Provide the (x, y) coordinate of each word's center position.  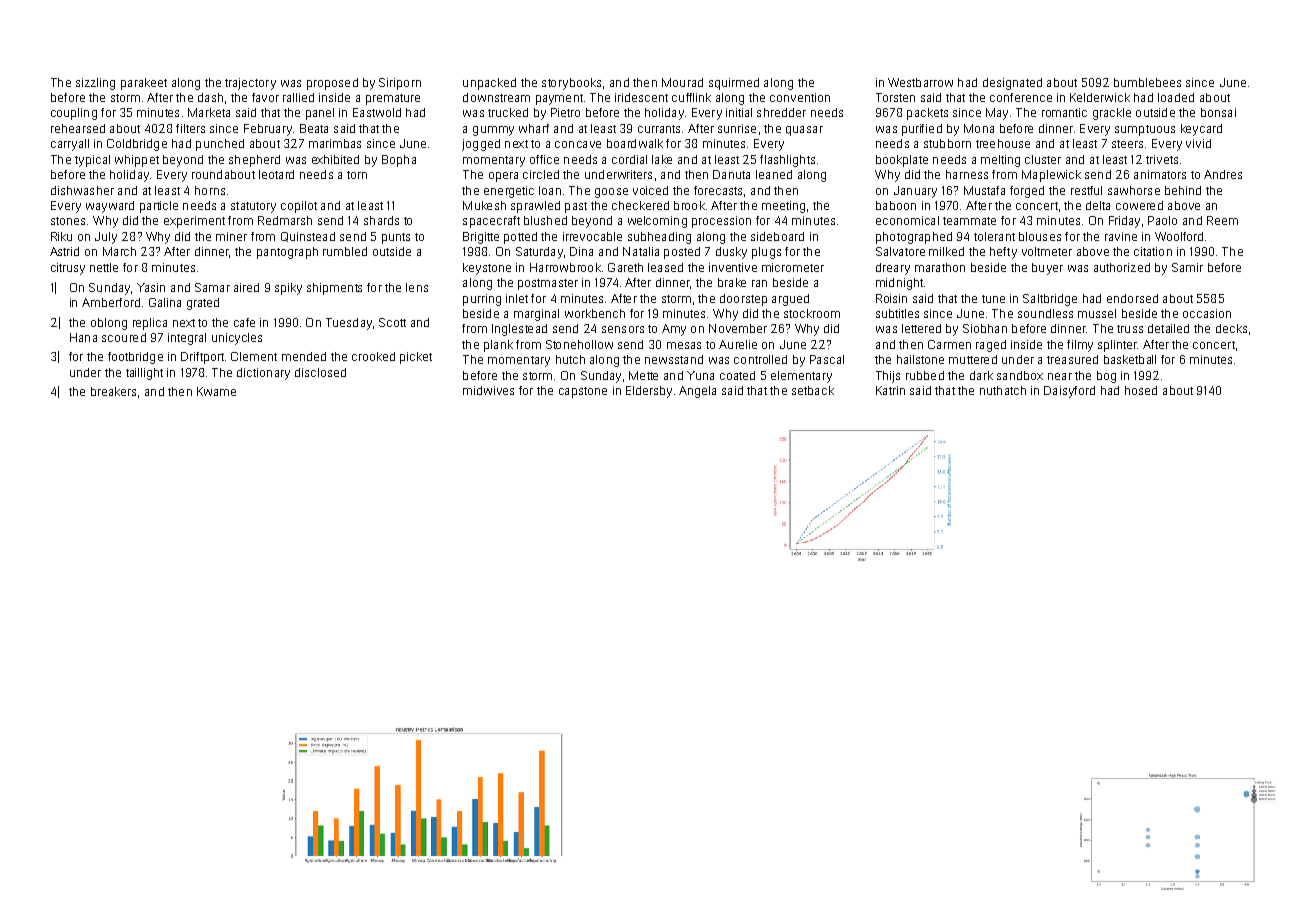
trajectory (250, 84)
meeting (783, 207)
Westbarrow (920, 82)
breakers (113, 391)
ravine (1121, 236)
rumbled (345, 251)
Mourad (682, 82)
